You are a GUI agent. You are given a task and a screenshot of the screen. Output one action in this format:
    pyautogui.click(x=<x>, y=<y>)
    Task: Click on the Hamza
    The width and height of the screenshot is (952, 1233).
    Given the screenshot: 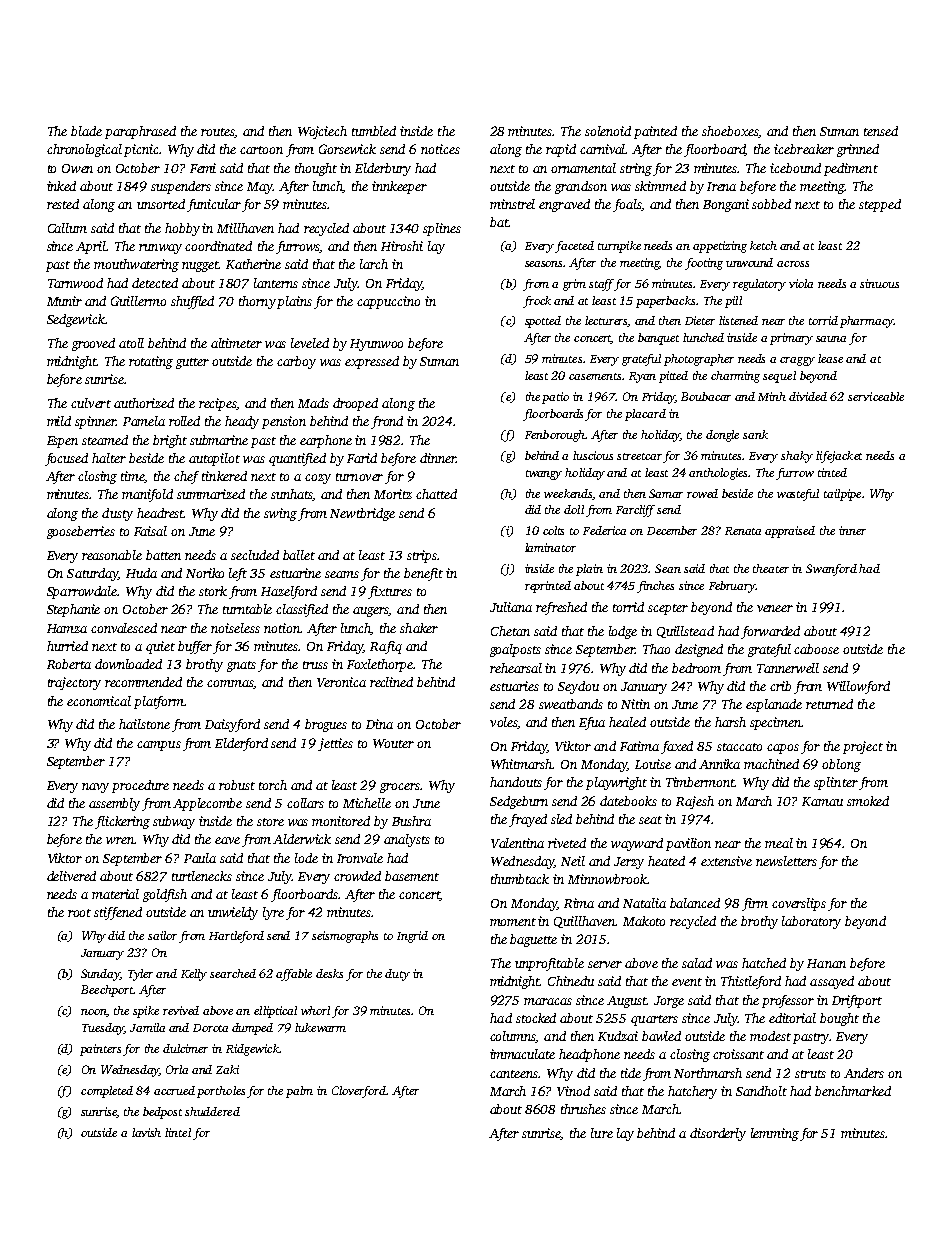 What is the action you would take?
    pyautogui.click(x=67, y=628)
